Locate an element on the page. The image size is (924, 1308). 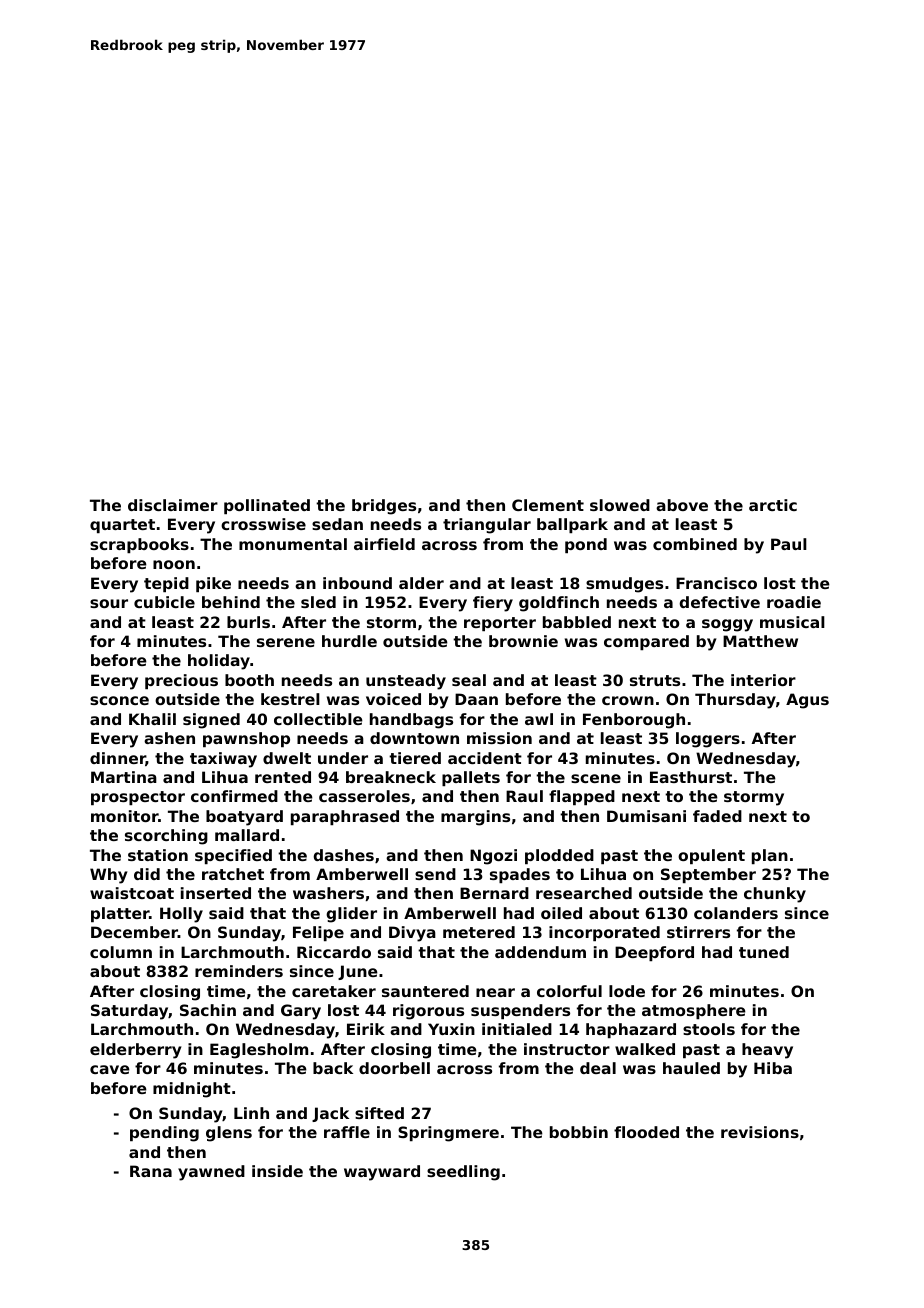
unsteady is located at coordinates (406, 682).
